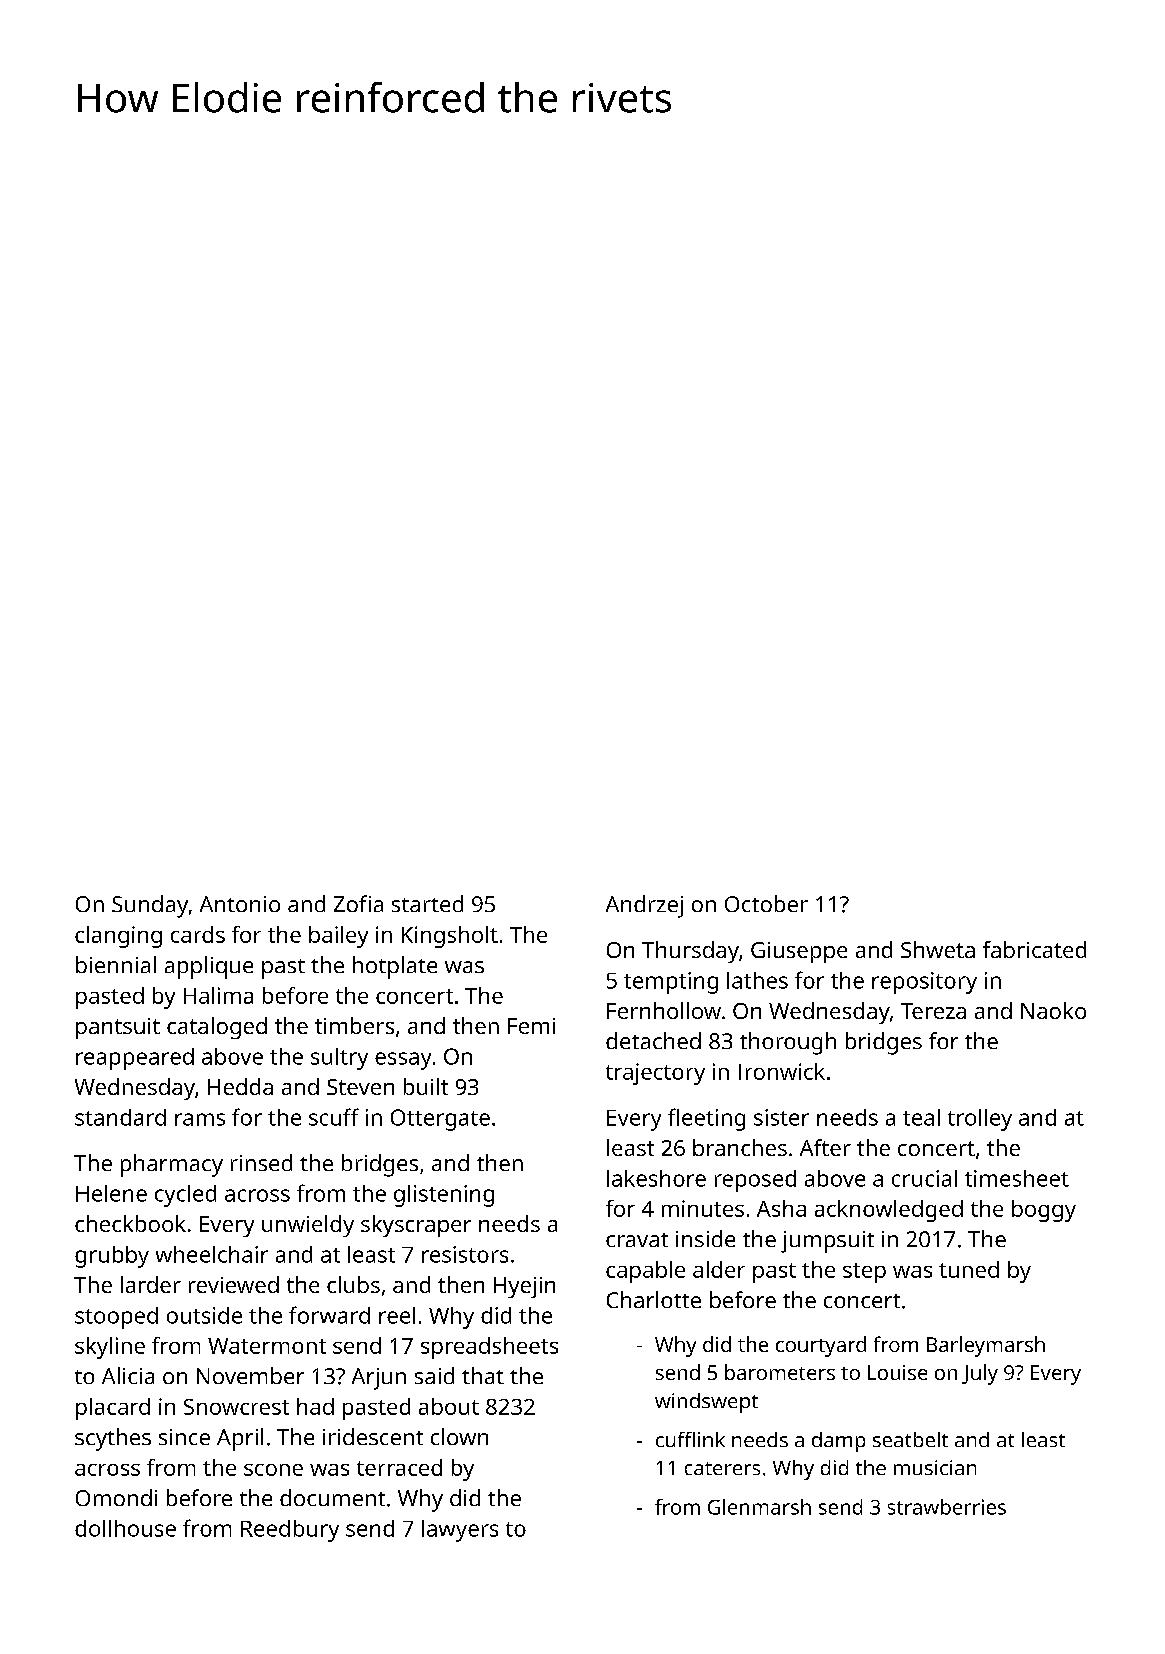  What do you see at coordinates (655, 1074) in the screenshot?
I see `trajectory` at bounding box center [655, 1074].
